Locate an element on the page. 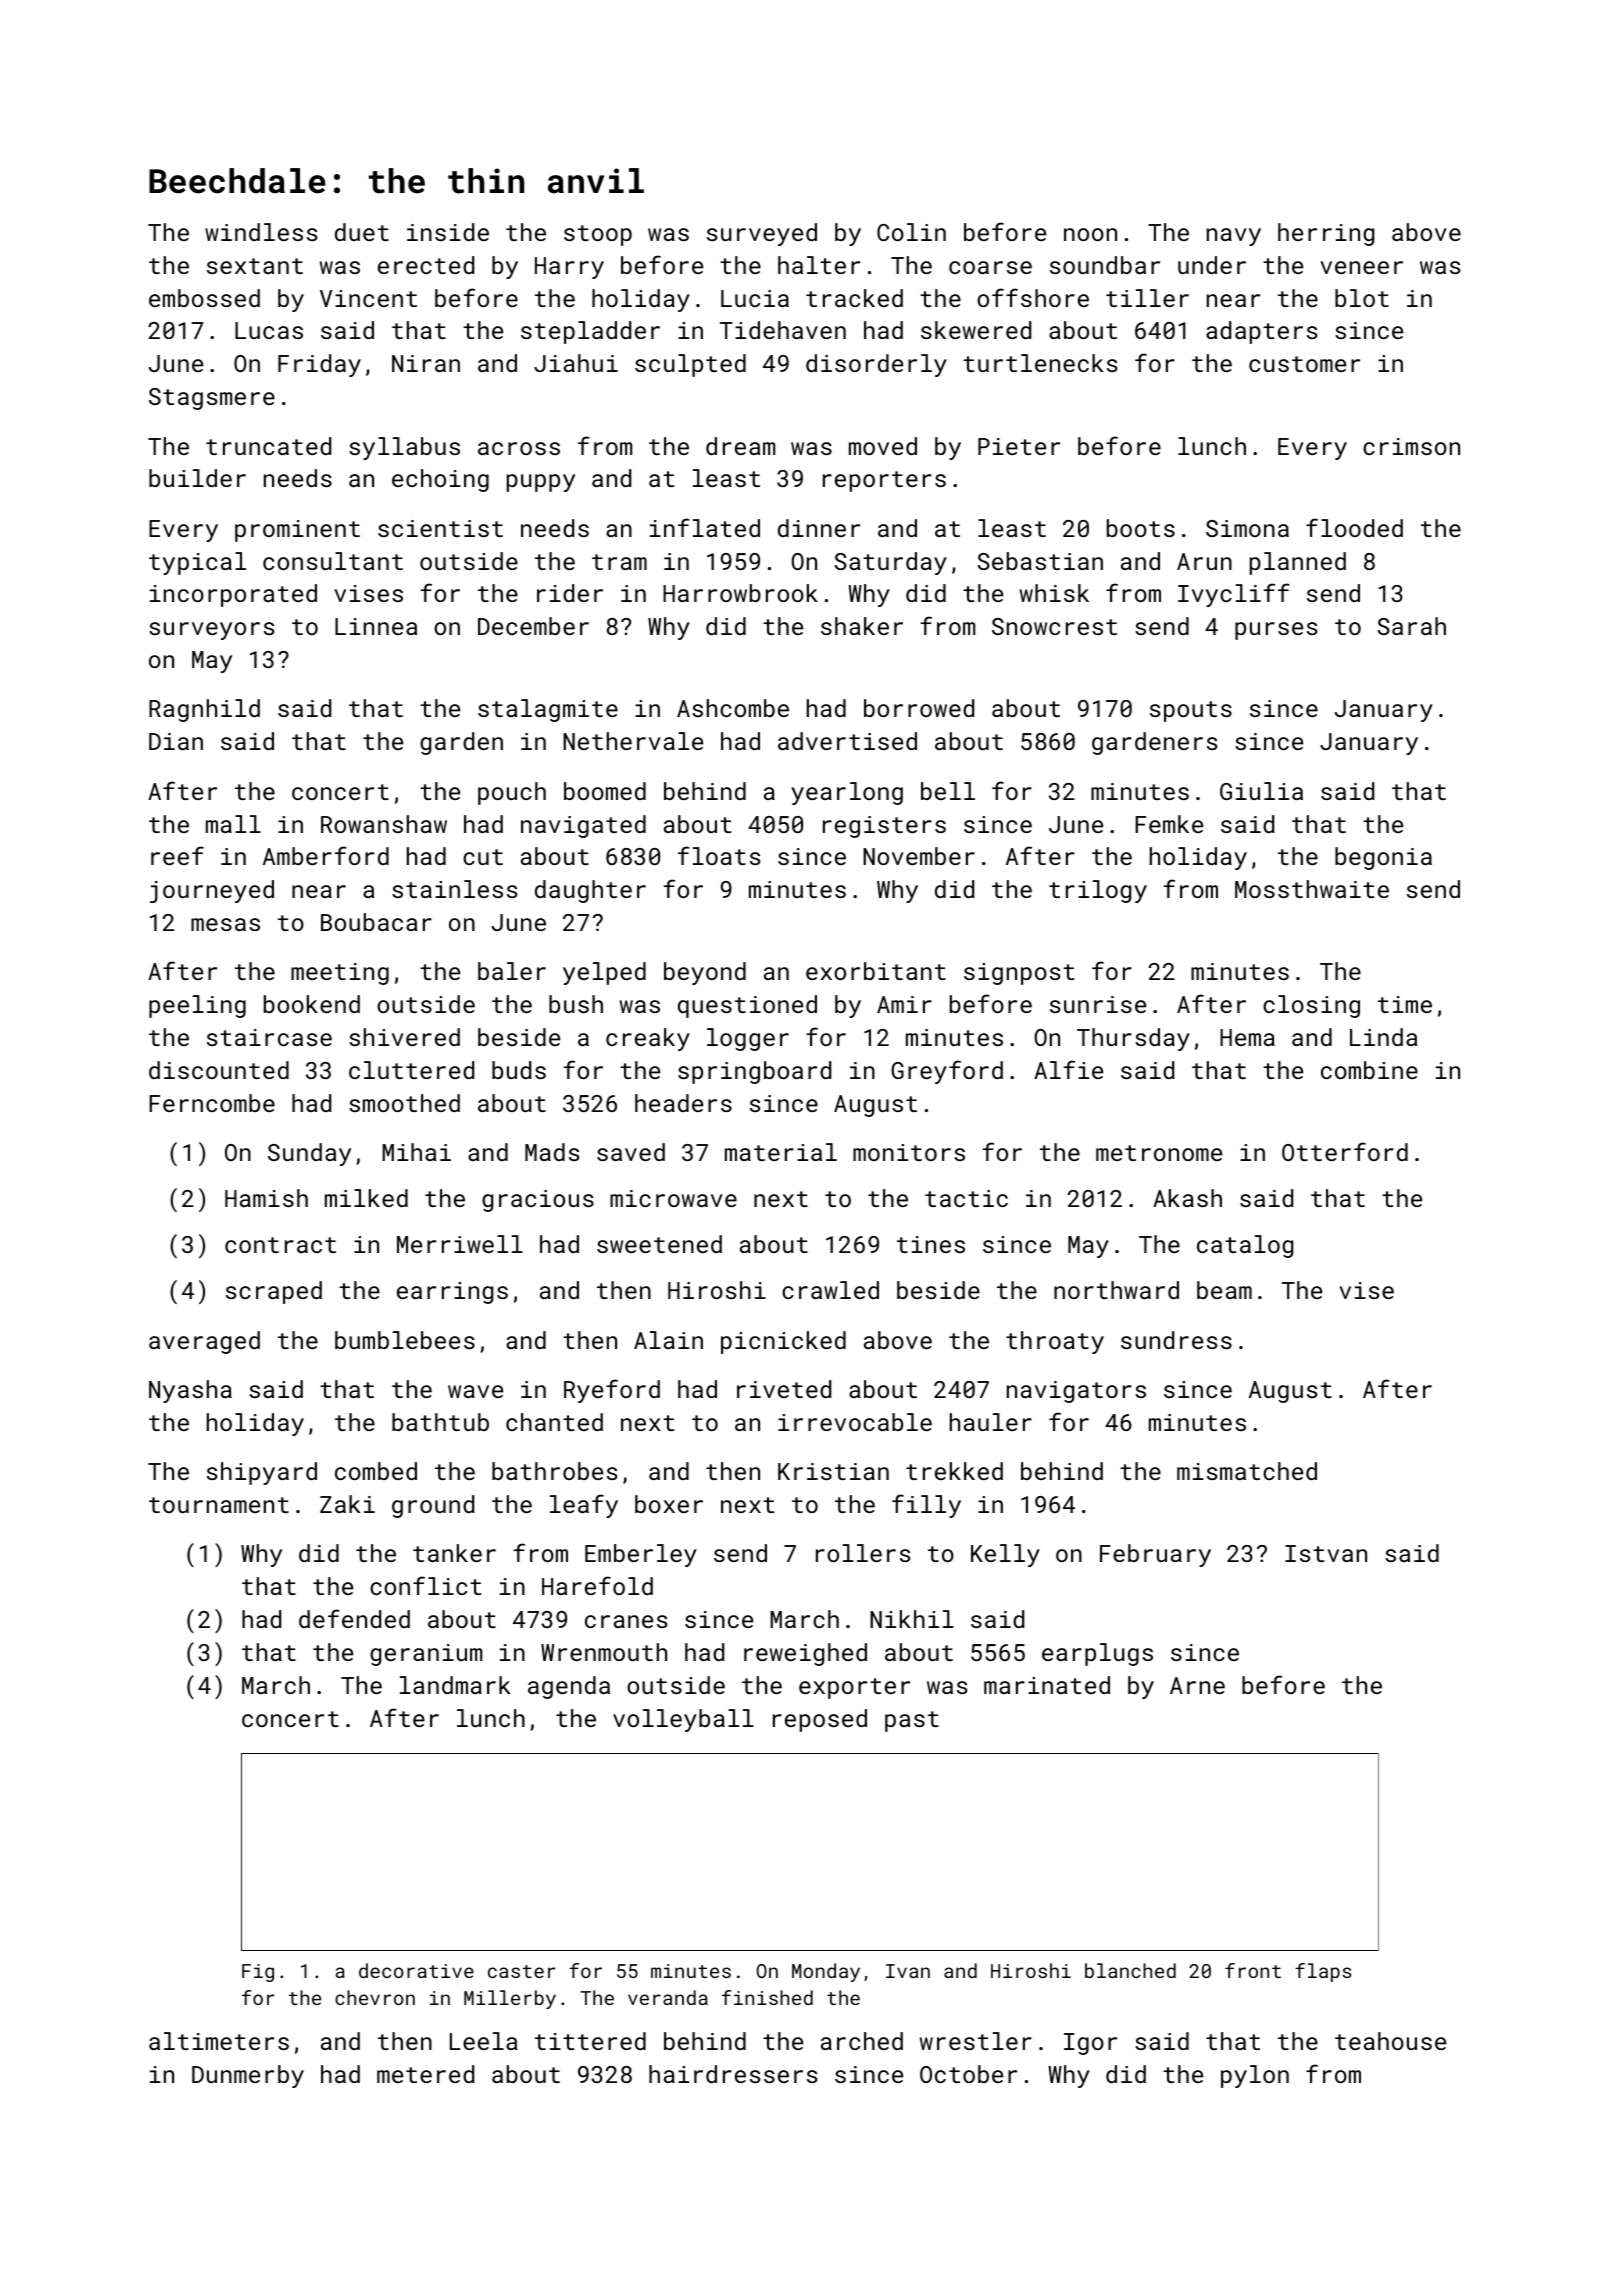 Image resolution: width=1620 pixels, height=2292 pixels. inside is located at coordinates (448, 232).
